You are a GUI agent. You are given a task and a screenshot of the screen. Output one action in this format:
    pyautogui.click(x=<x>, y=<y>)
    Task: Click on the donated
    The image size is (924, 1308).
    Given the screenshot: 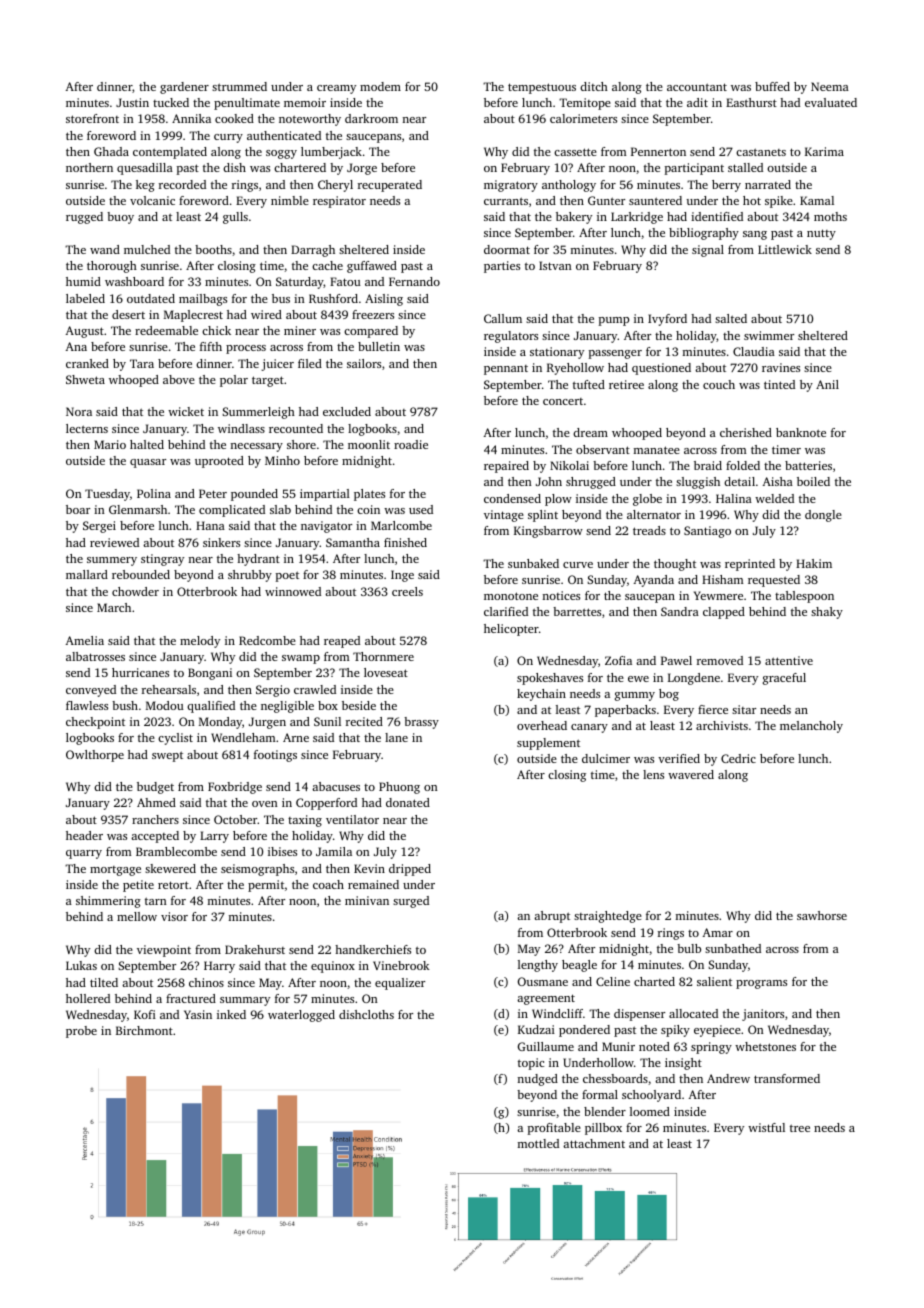 What is the action you would take?
    pyautogui.click(x=408, y=802)
